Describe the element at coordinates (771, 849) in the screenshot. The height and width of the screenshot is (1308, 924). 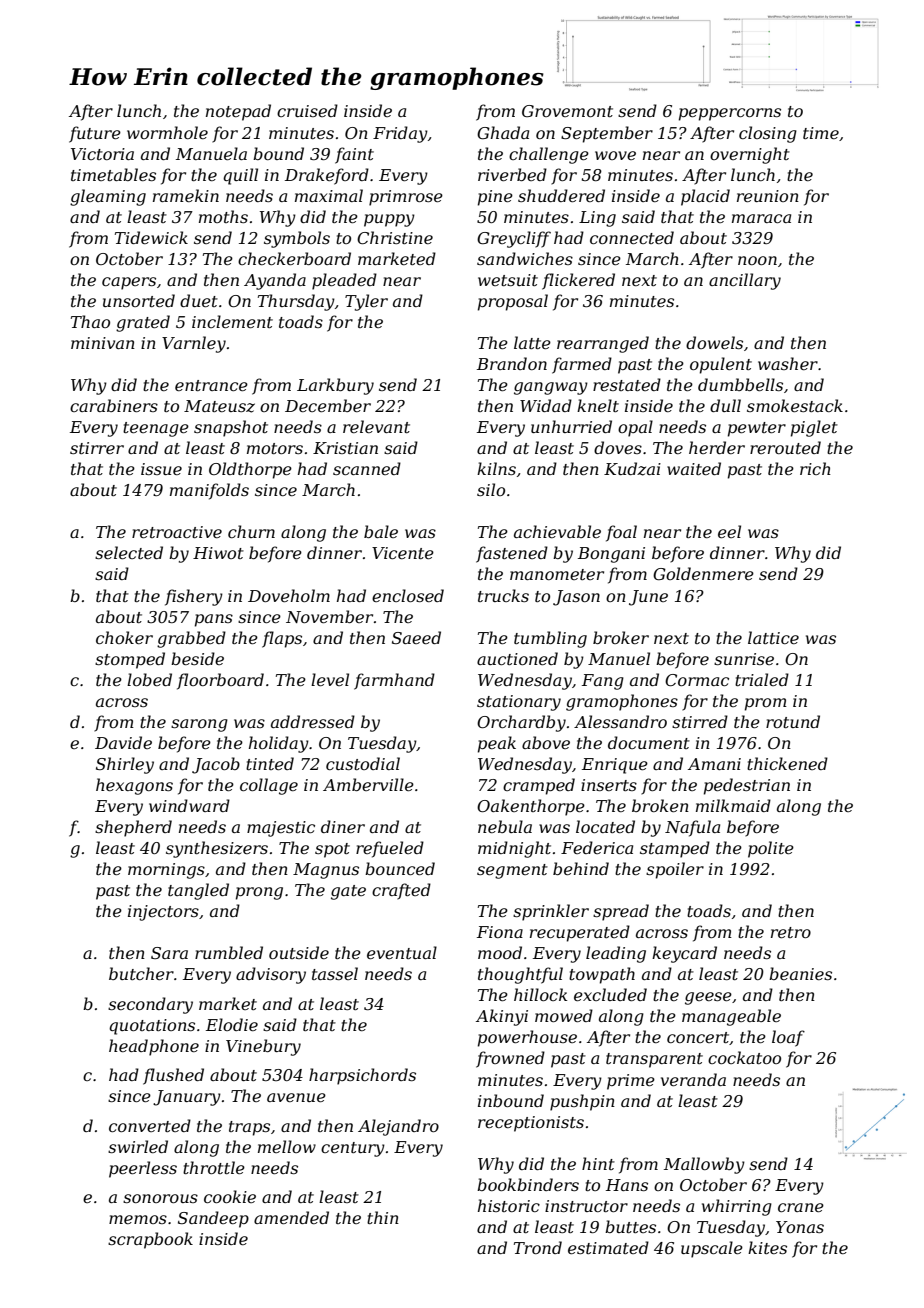
I see `polite` at that location.
